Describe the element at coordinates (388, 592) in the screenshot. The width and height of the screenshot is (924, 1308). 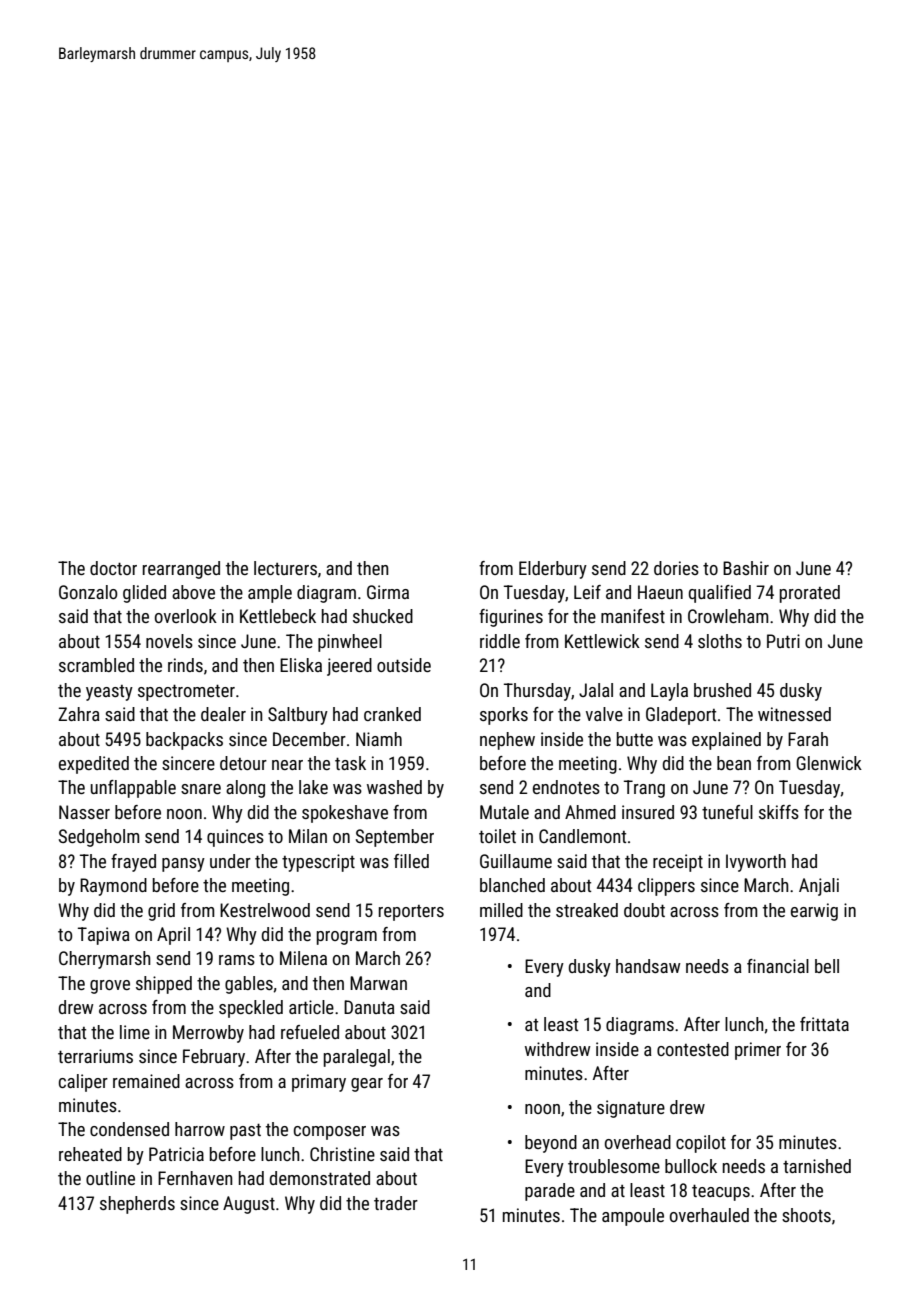
I see `Girma` at that location.
